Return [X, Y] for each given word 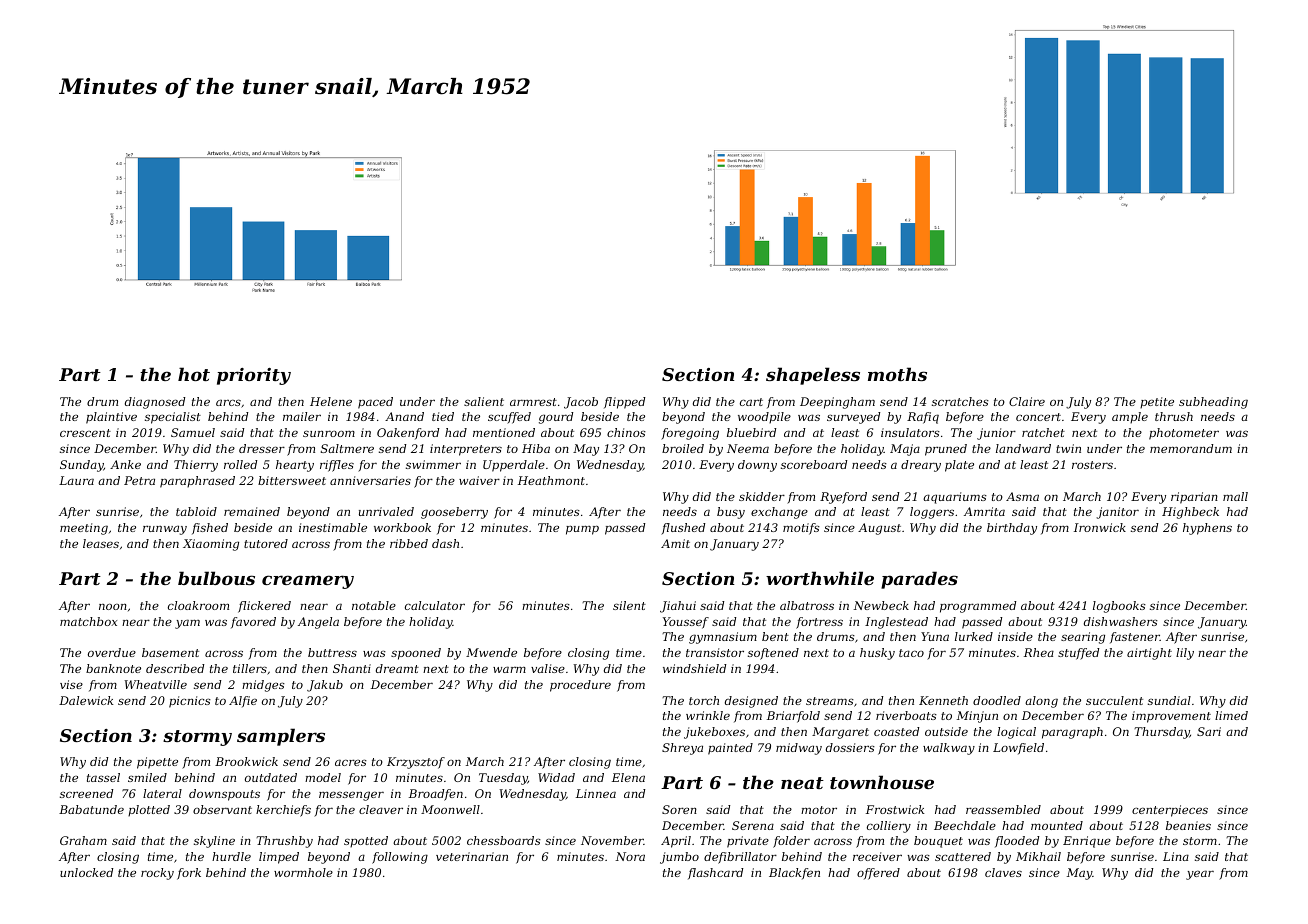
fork [189, 874]
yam [187, 624]
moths [897, 374]
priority [254, 376]
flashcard [715, 874]
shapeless [813, 376]
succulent [1114, 700]
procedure [580, 686]
